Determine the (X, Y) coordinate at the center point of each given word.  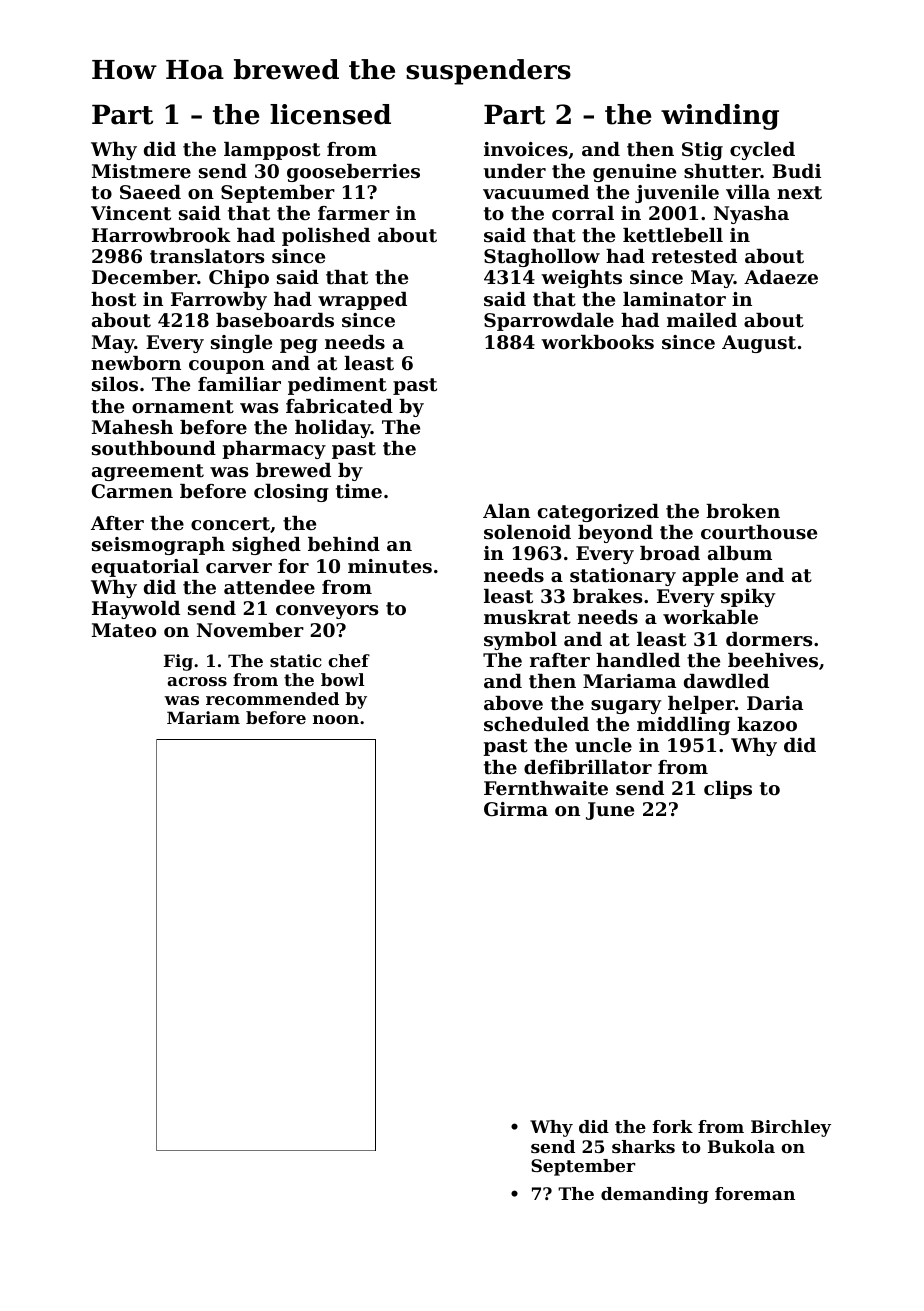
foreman (755, 1193)
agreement (148, 472)
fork (673, 1126)
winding (720, 117)
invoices (526, 149)
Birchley (791, 1128)
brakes (607, 596)
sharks (643, 1146)
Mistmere (141, 171)
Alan (506, 511)
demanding (655, 1195)
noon (336, 719)
